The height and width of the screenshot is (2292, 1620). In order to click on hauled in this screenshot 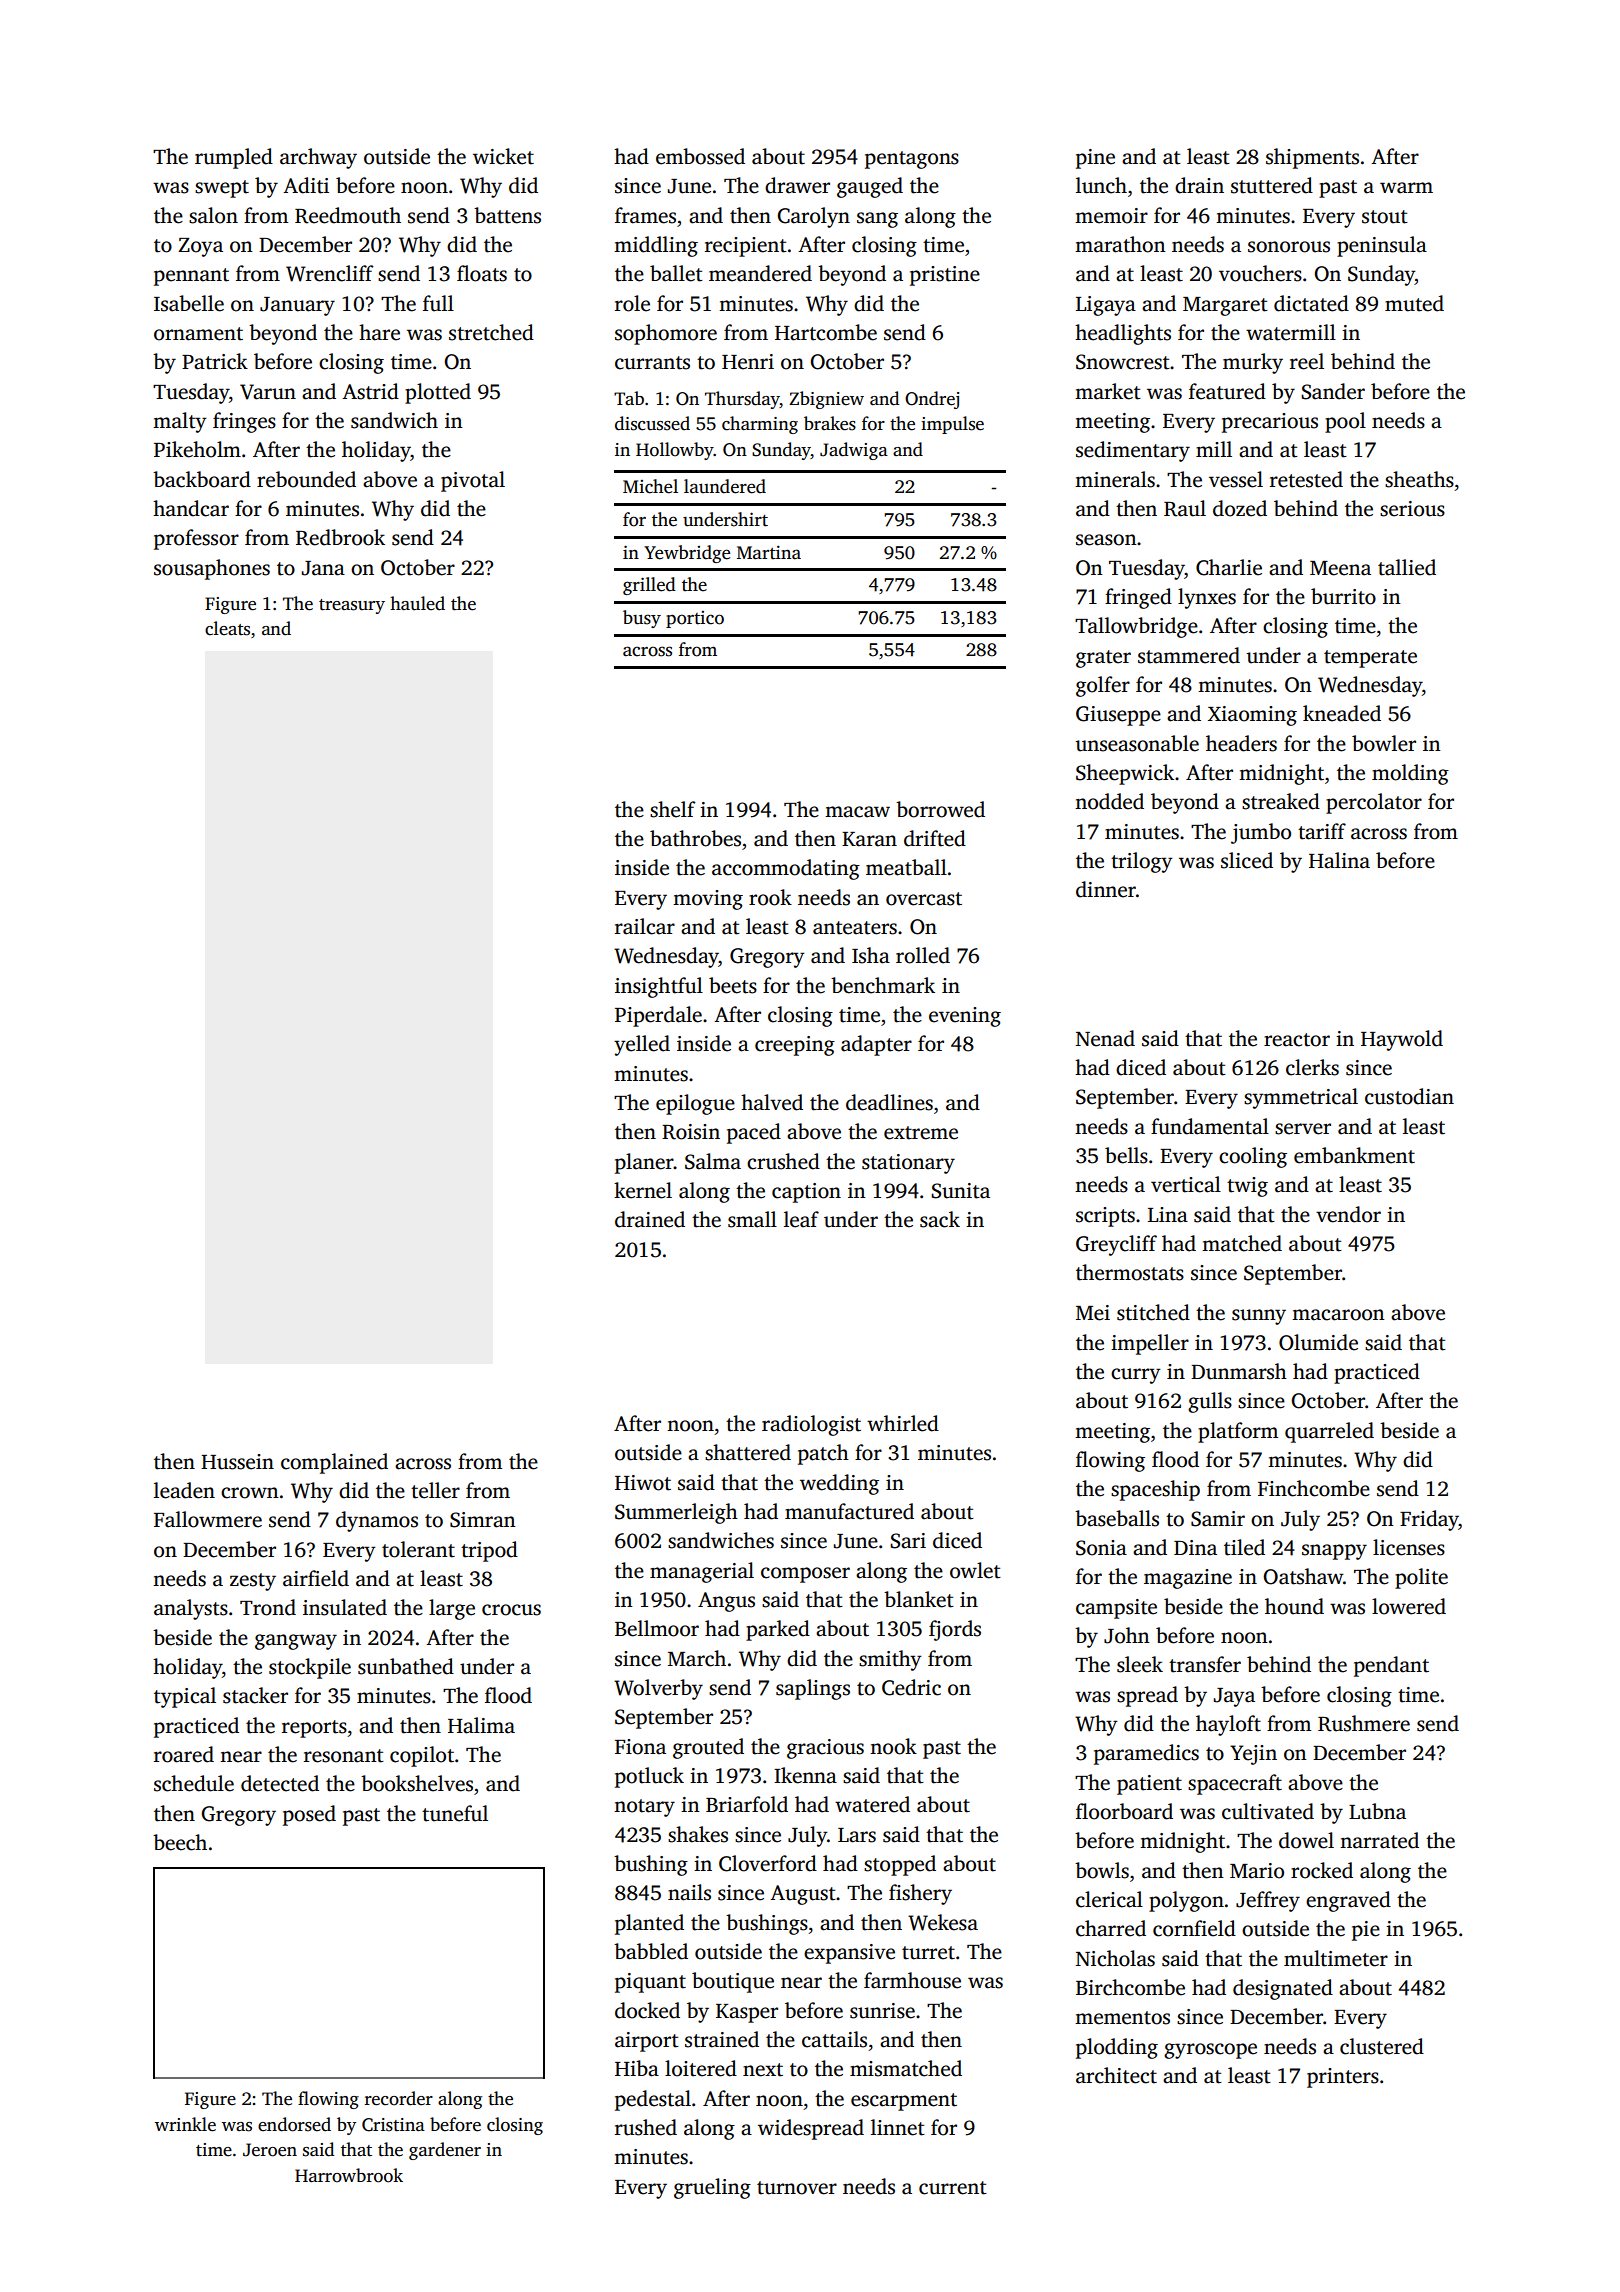, I will do `click(417, 603)`.
